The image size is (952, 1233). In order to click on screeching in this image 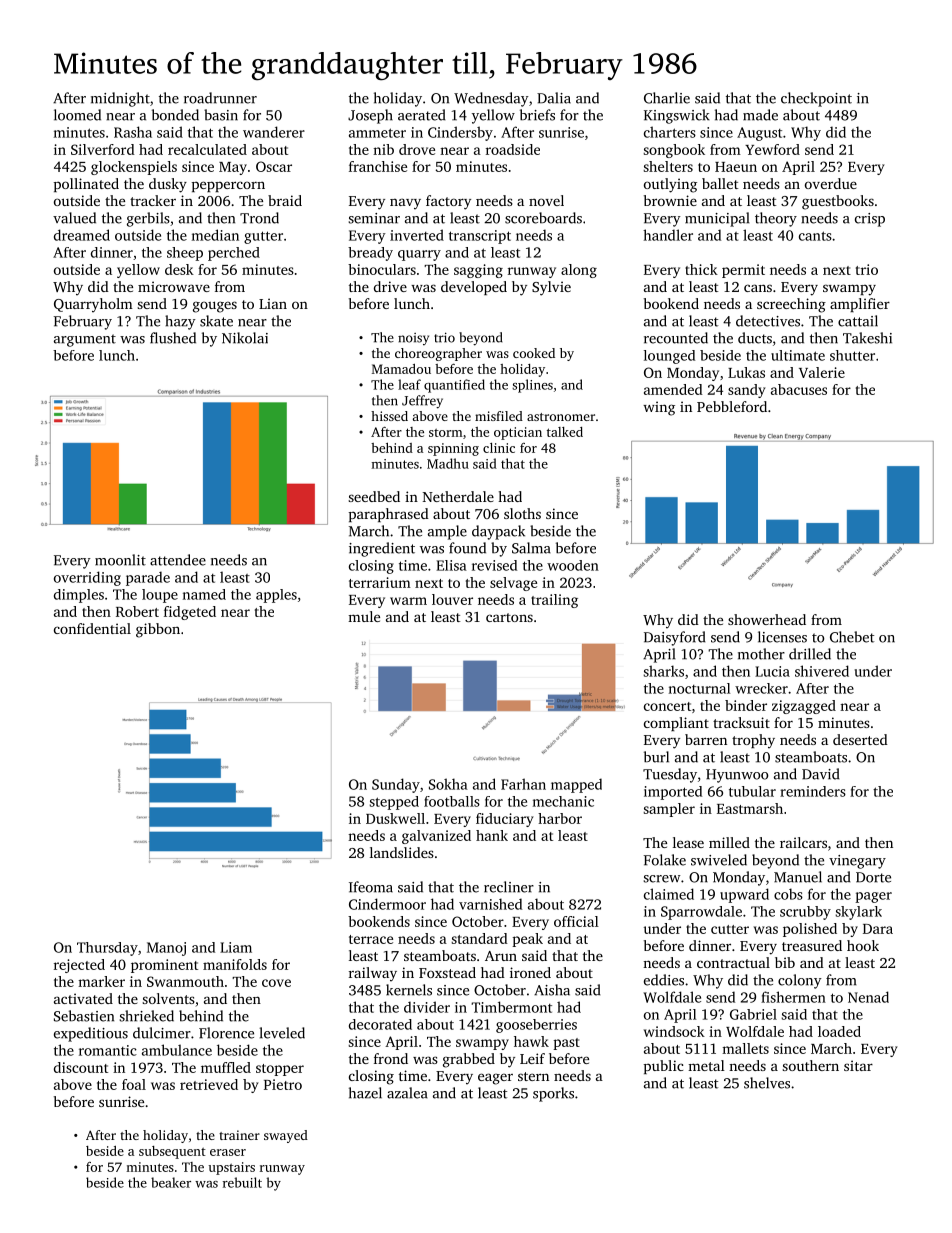, I will do `click(791, 305)`.
